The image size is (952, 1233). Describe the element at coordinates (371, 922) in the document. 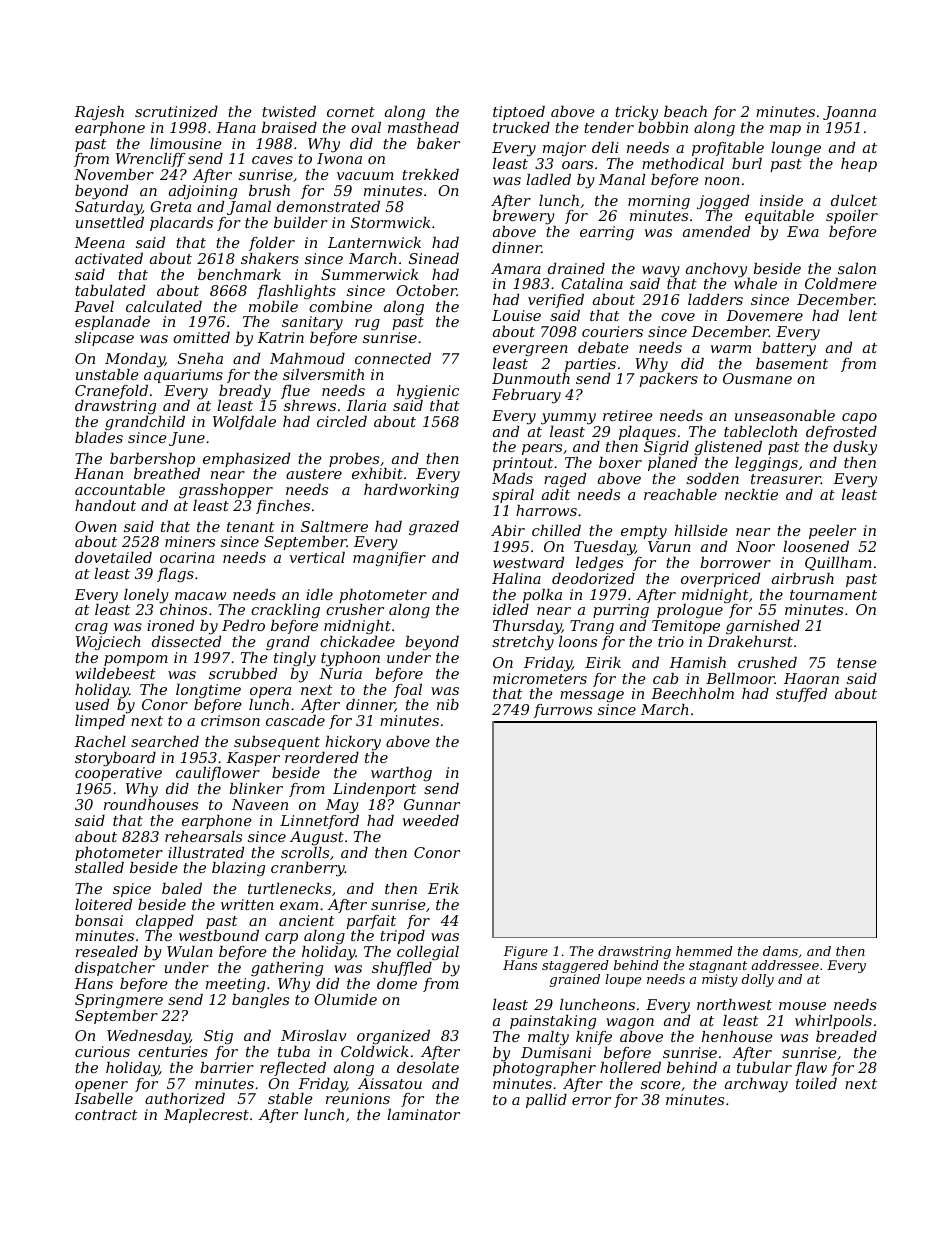

I see `parfait` at that location.
